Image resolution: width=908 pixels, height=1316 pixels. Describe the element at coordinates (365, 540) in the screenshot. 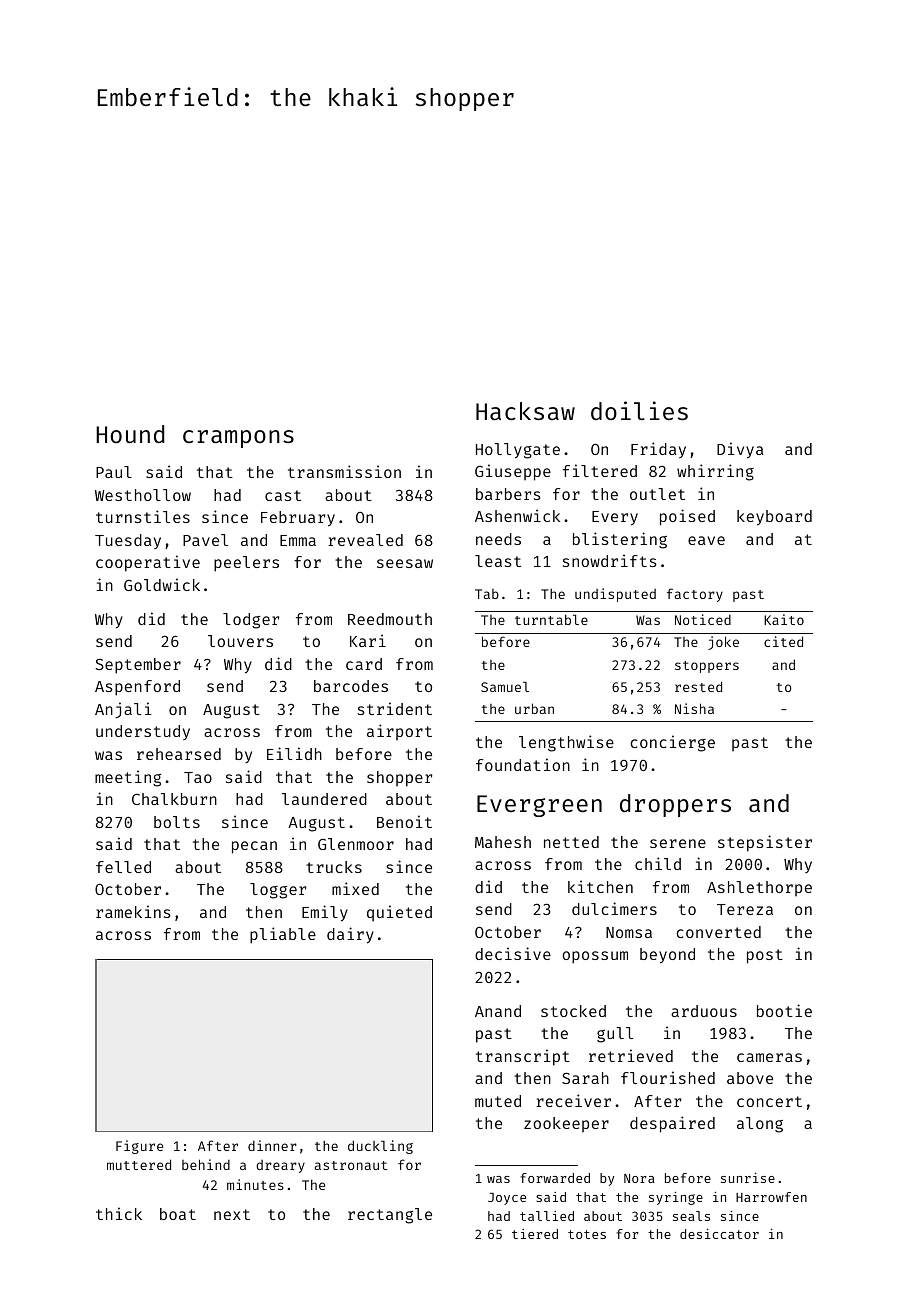

I see `revealed` at that location.
